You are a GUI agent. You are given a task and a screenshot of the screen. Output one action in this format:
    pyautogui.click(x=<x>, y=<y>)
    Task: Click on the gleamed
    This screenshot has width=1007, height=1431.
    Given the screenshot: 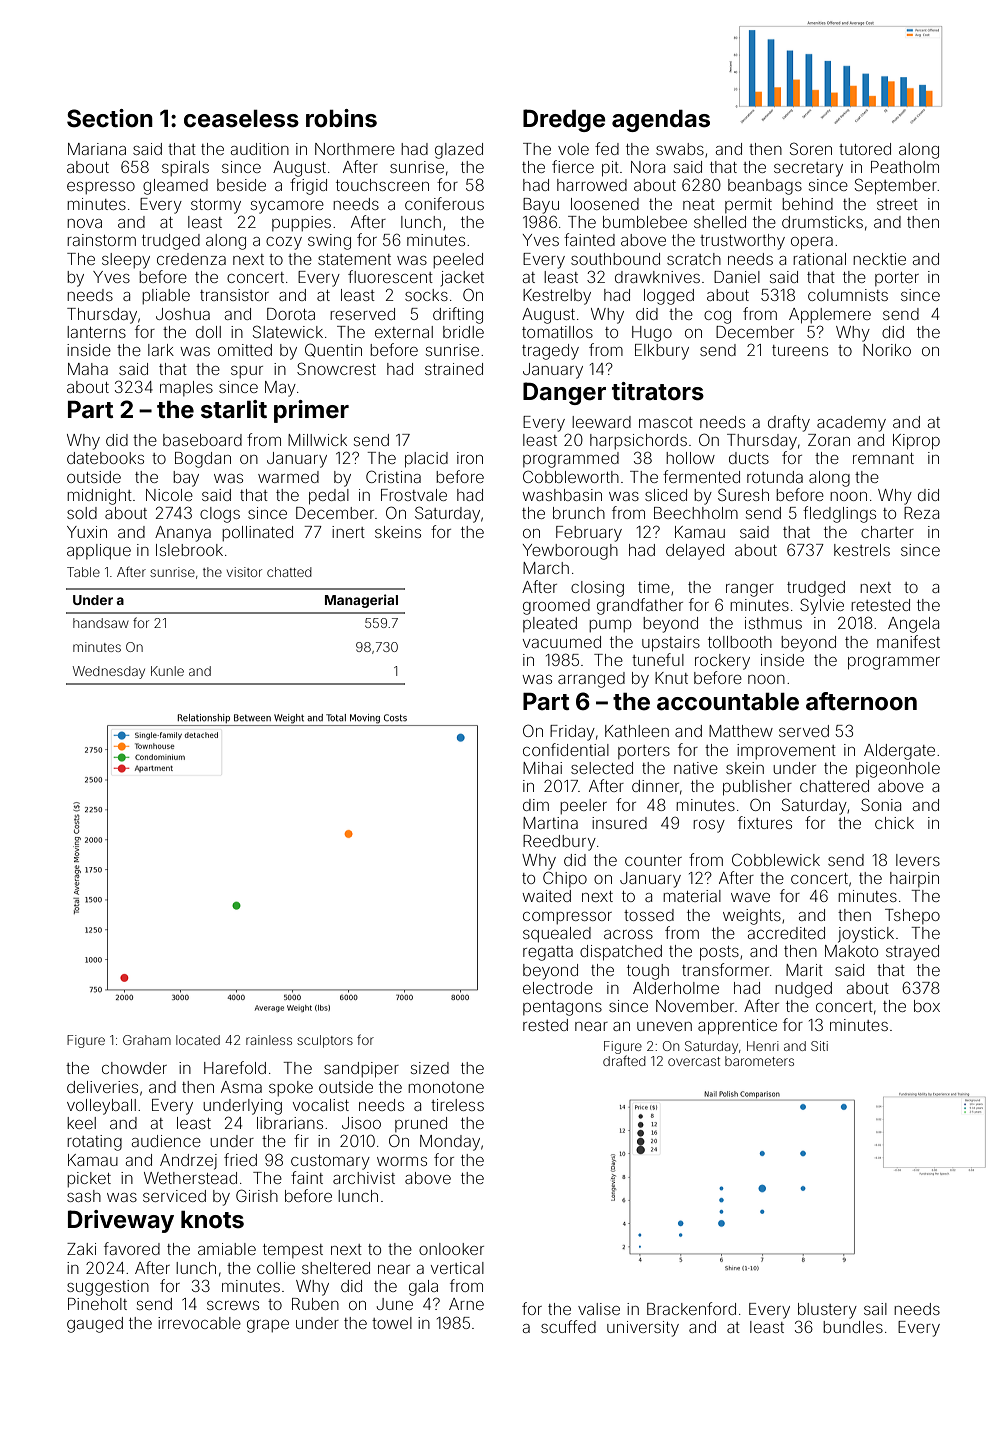 What is the action you would take?
    pyautogui.click(x=175, y=187)
